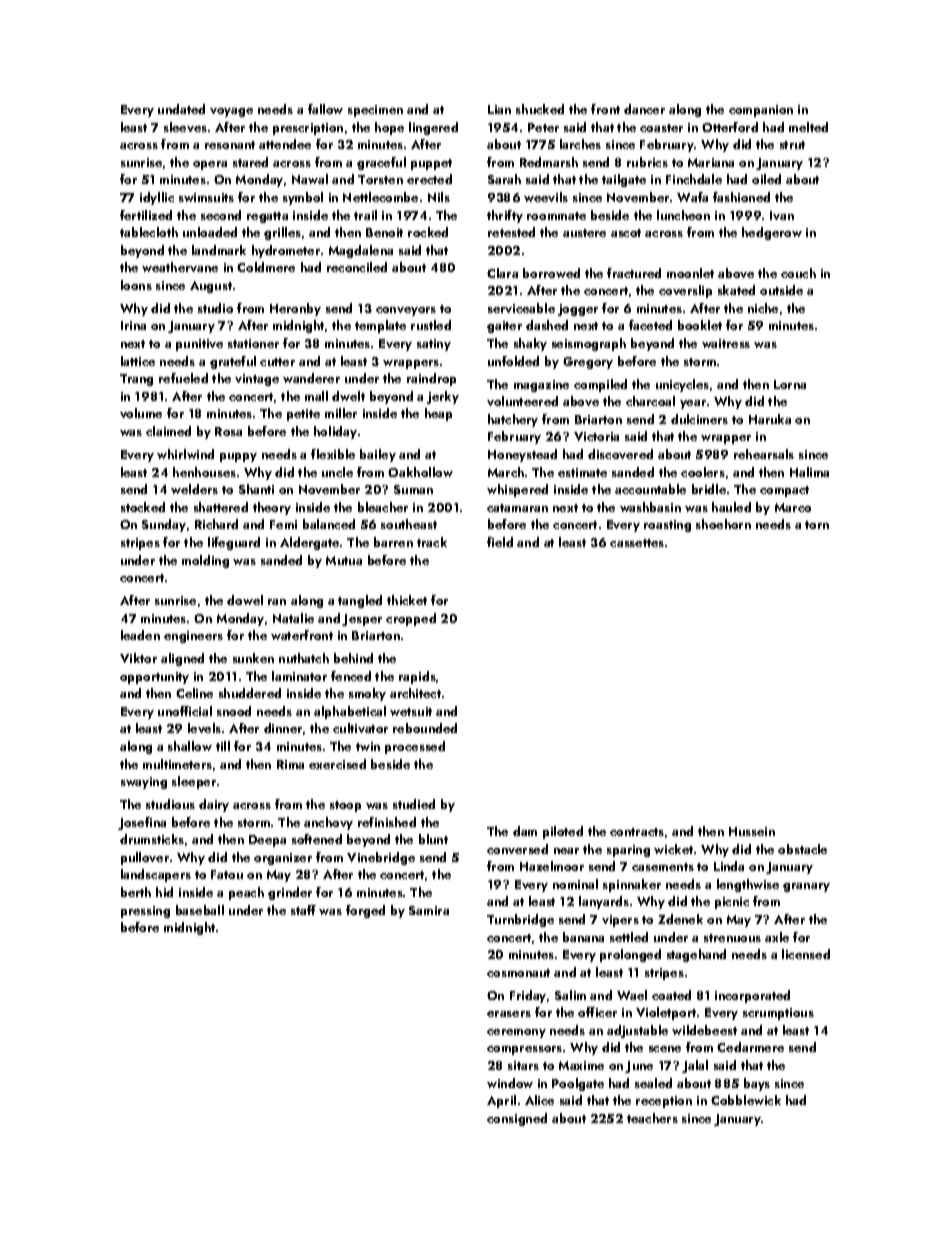 Image resolution: width=952 pixels, height=1233 pixels. I want to click on lingered, so click(433, 128).
